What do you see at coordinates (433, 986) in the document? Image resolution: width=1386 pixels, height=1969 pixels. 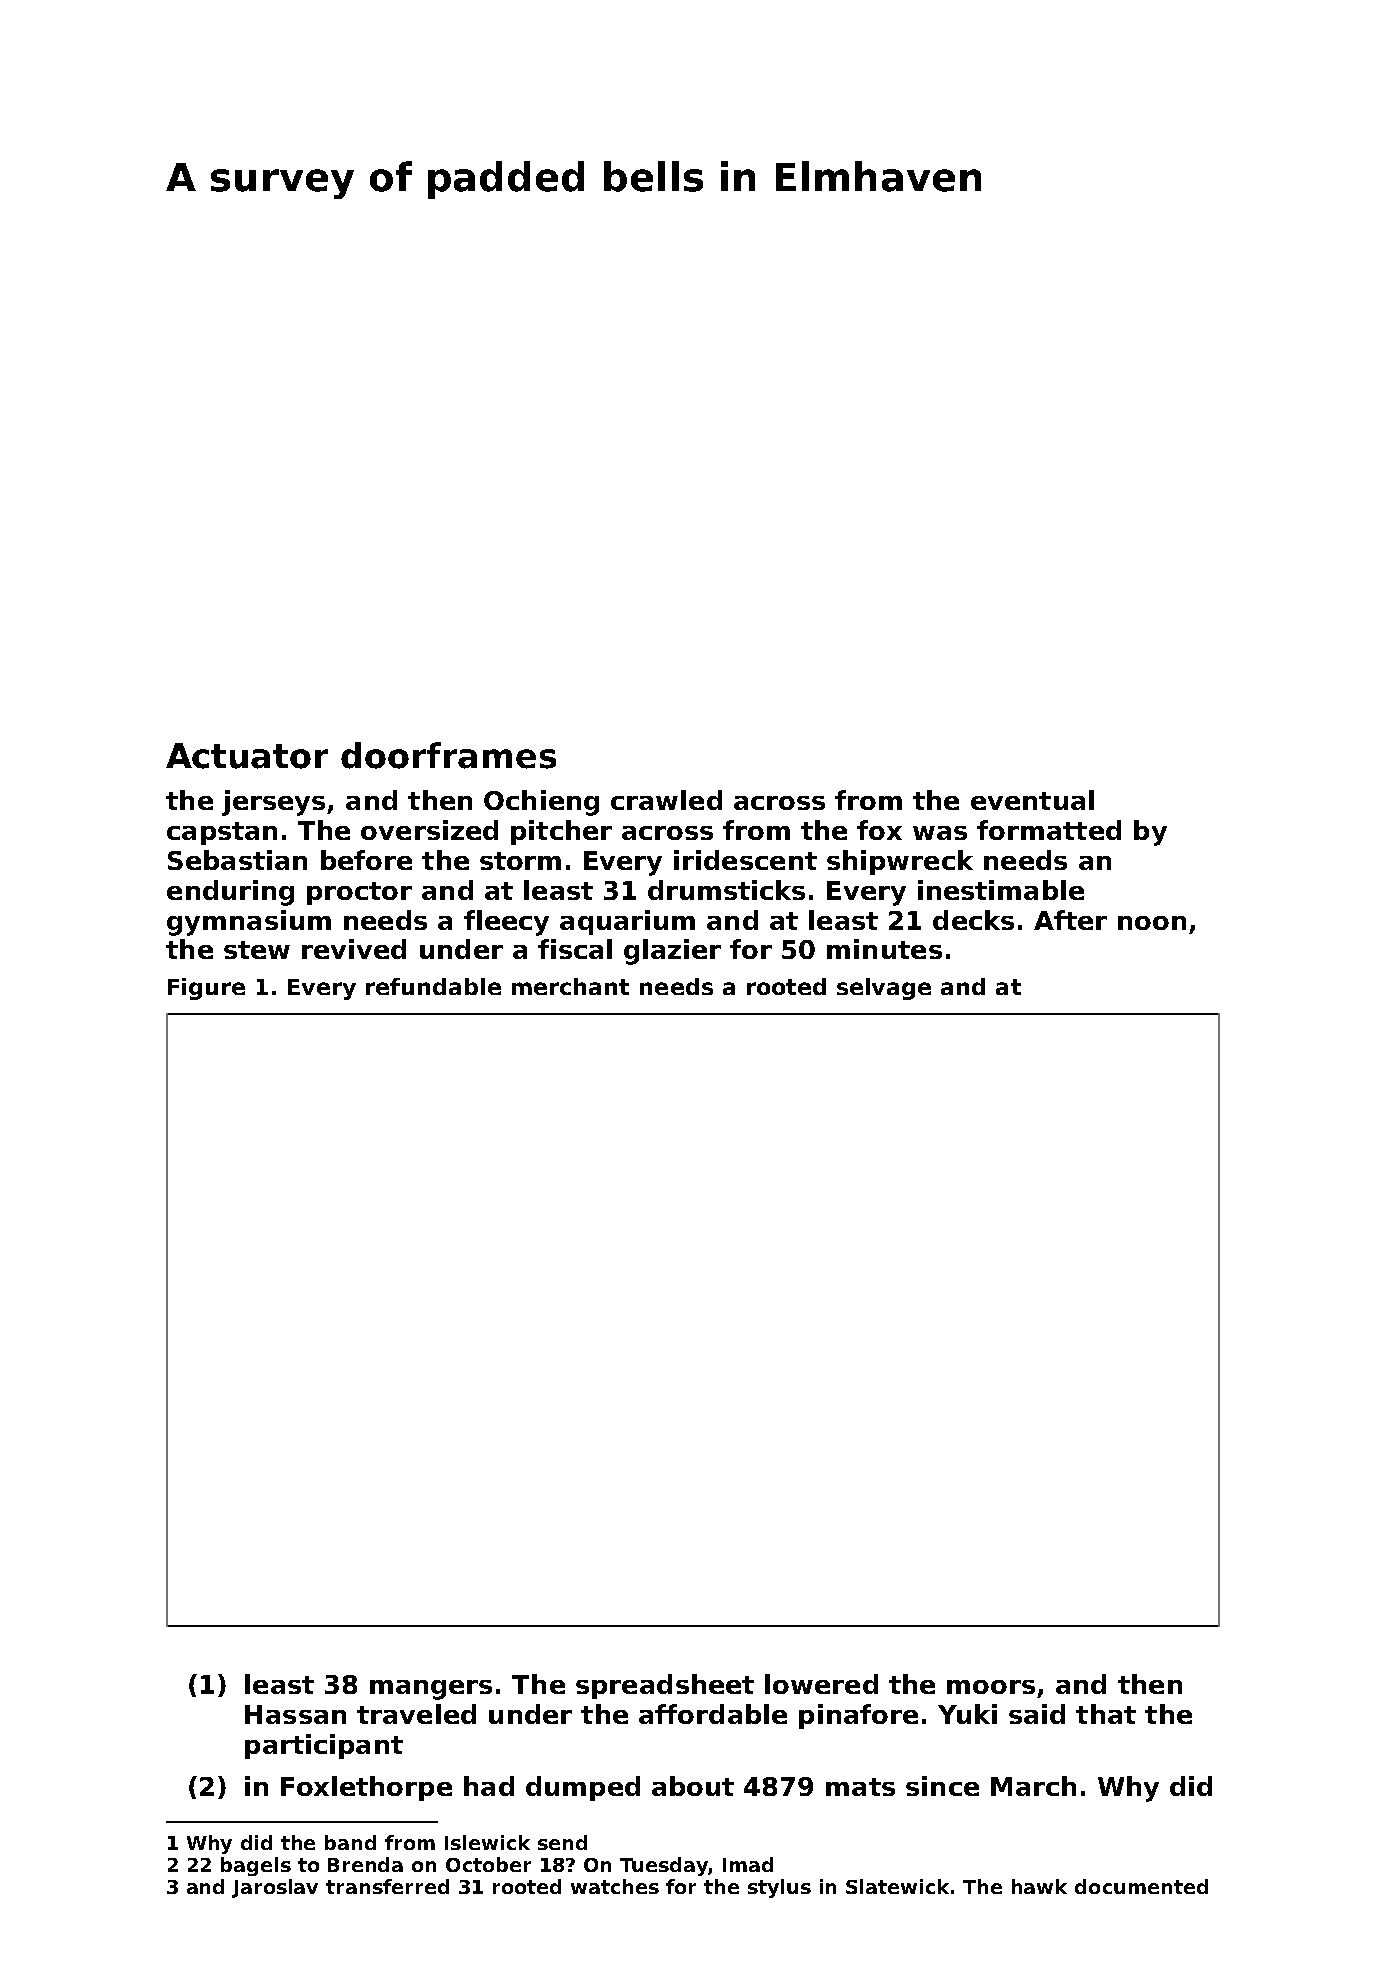 I see `refundable` at bounding box center [433, 986].
